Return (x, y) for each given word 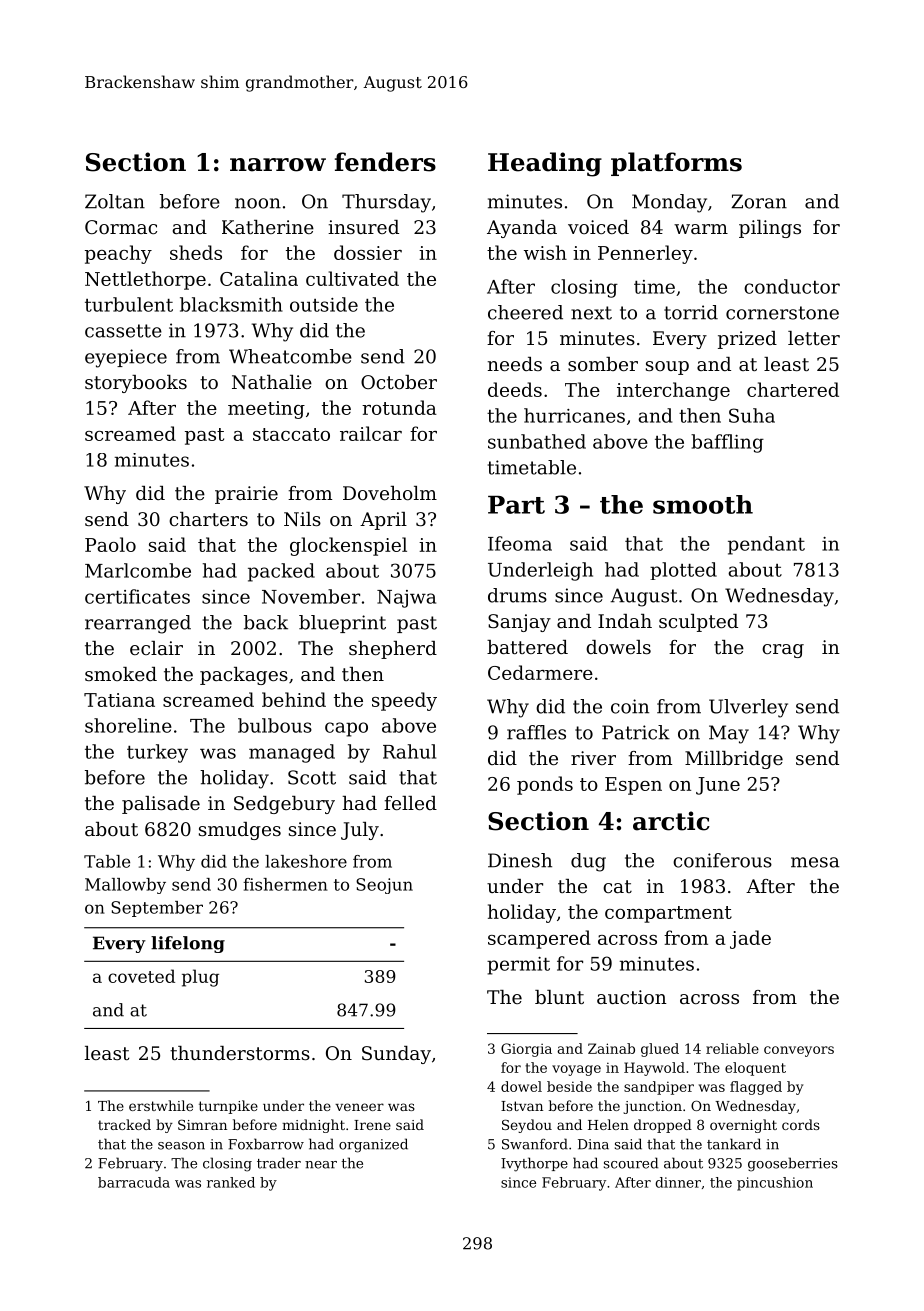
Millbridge (734, 760)
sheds (196, 252)
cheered (525, 312)
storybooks (136, 384)
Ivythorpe (534, 1164)
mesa (815, 862)
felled (410, 803)
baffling (727, 443)
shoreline (128, 725)
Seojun (384, 886)
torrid (691, 312)
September (157, 909)
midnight (313, 1126)
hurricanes (574, 415)
